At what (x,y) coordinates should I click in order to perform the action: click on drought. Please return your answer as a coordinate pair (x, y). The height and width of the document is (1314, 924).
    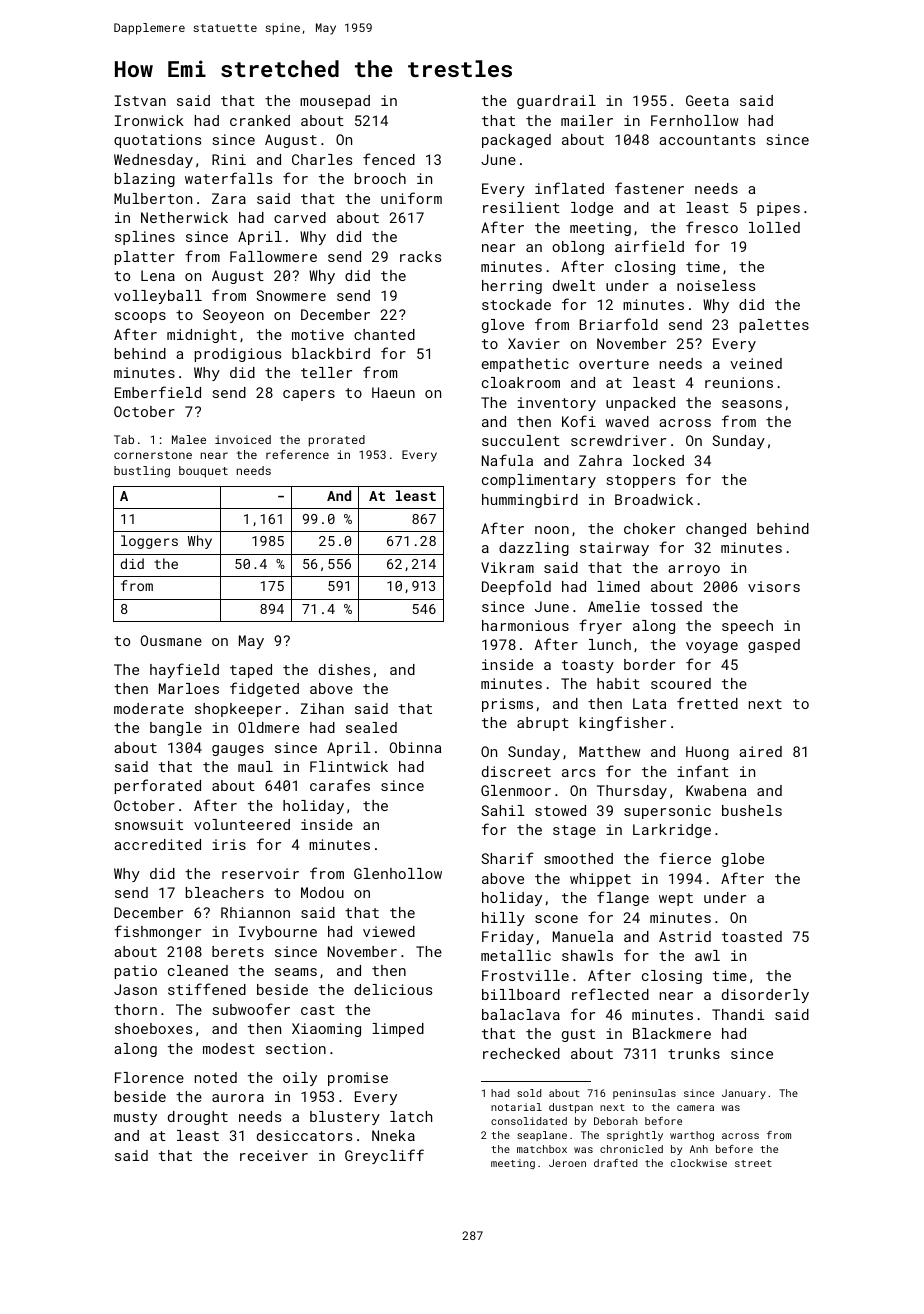
    Looking at the image, I should click on (198, 1118).
